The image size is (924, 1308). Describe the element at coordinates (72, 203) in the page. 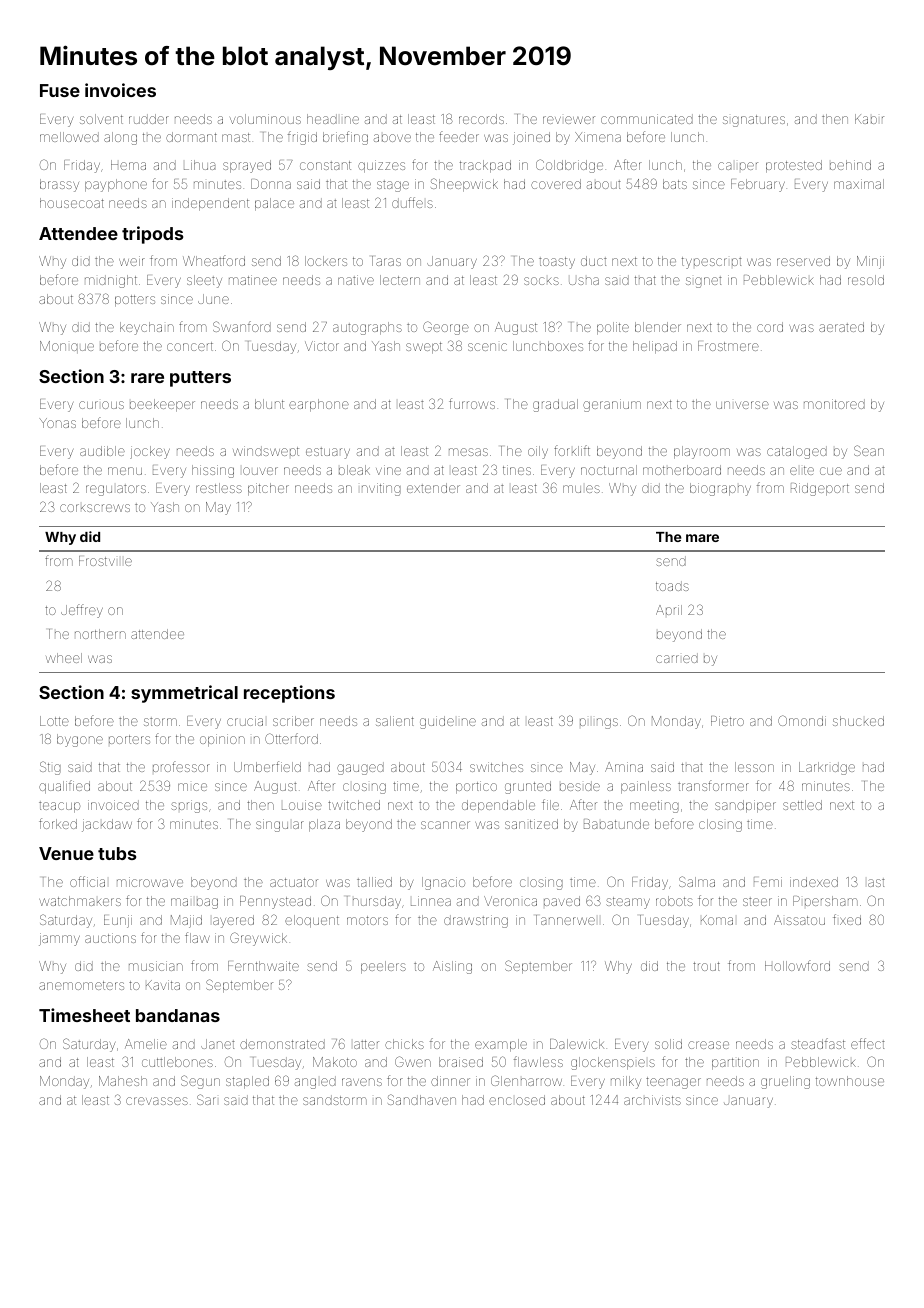

I see `housecoat` at that location.
